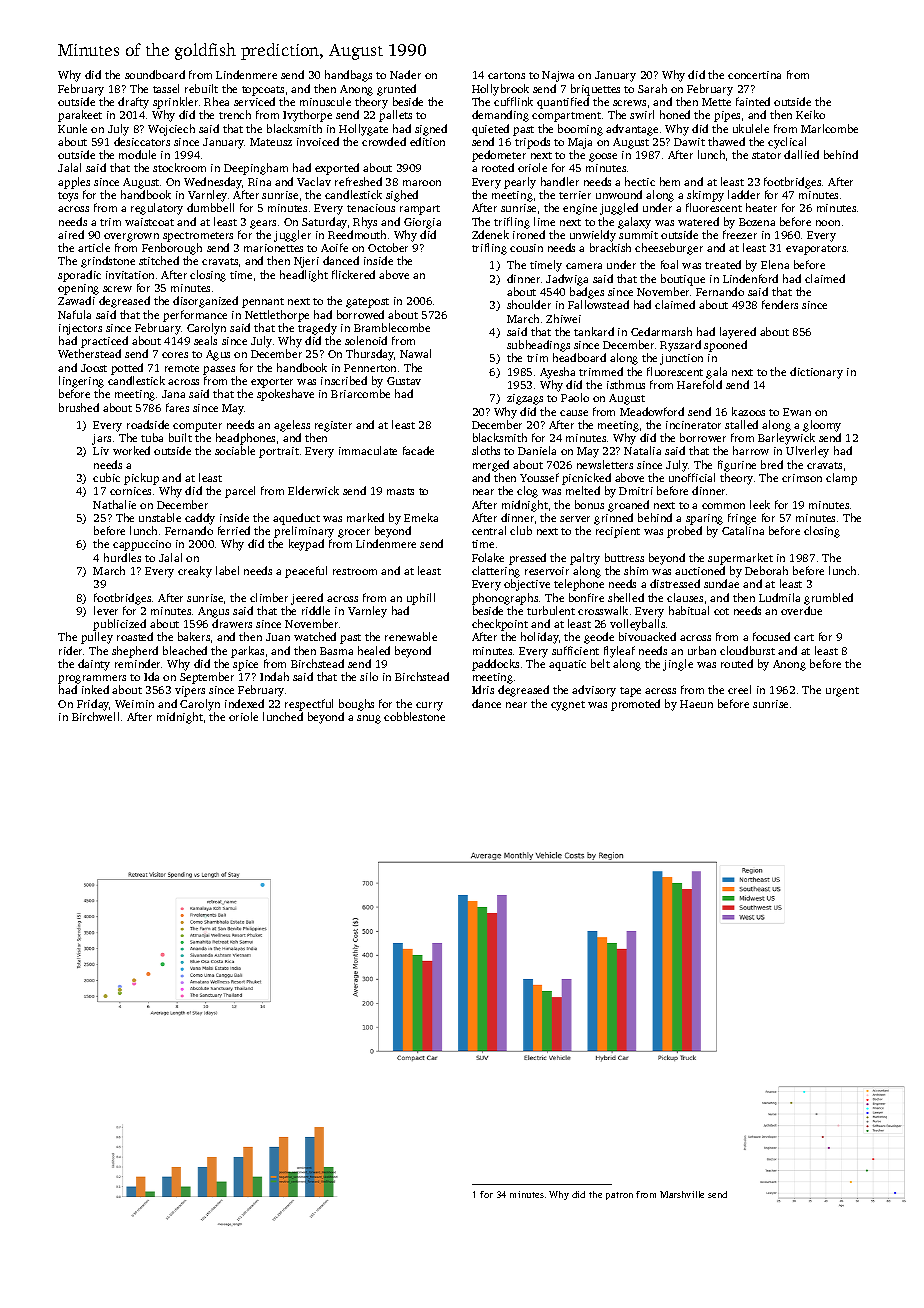 Image resolution: width=924 pixels, height=1308 pixels. I want to click on tape, so click(630, 692).
